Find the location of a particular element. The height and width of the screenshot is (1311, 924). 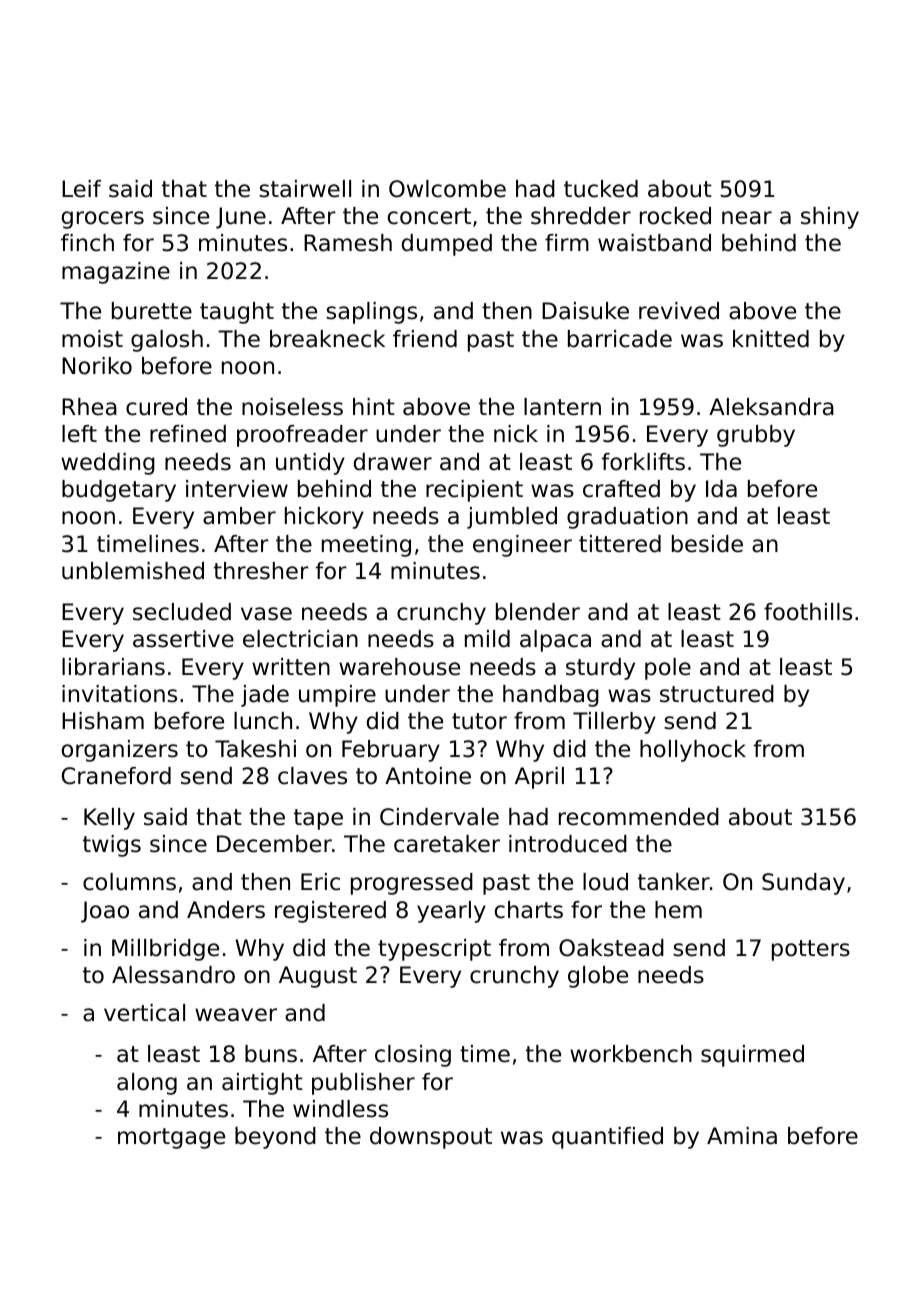

Sunday is located at coordinates (803, 884).
